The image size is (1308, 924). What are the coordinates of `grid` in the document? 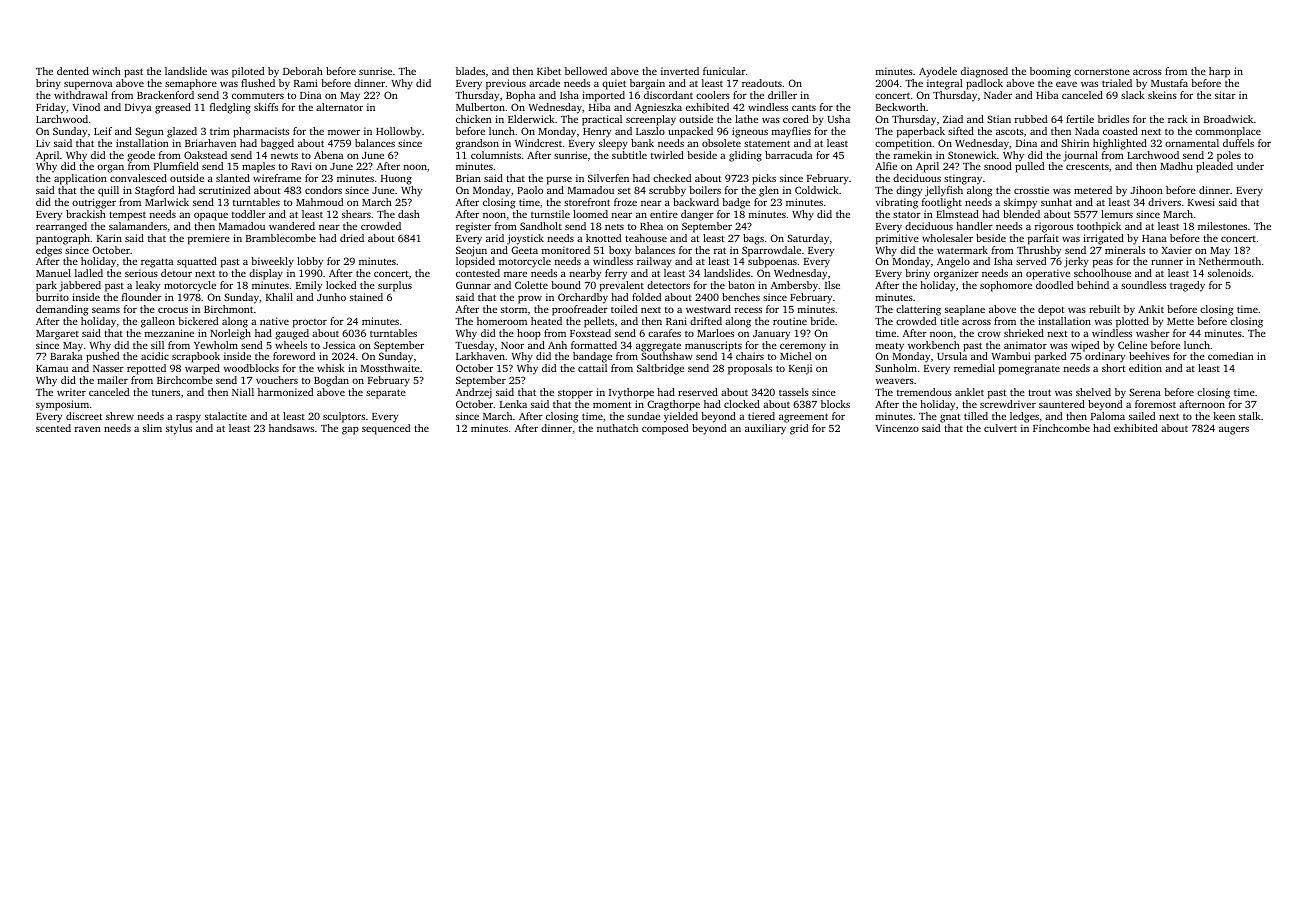 It's located at (799, 429).
